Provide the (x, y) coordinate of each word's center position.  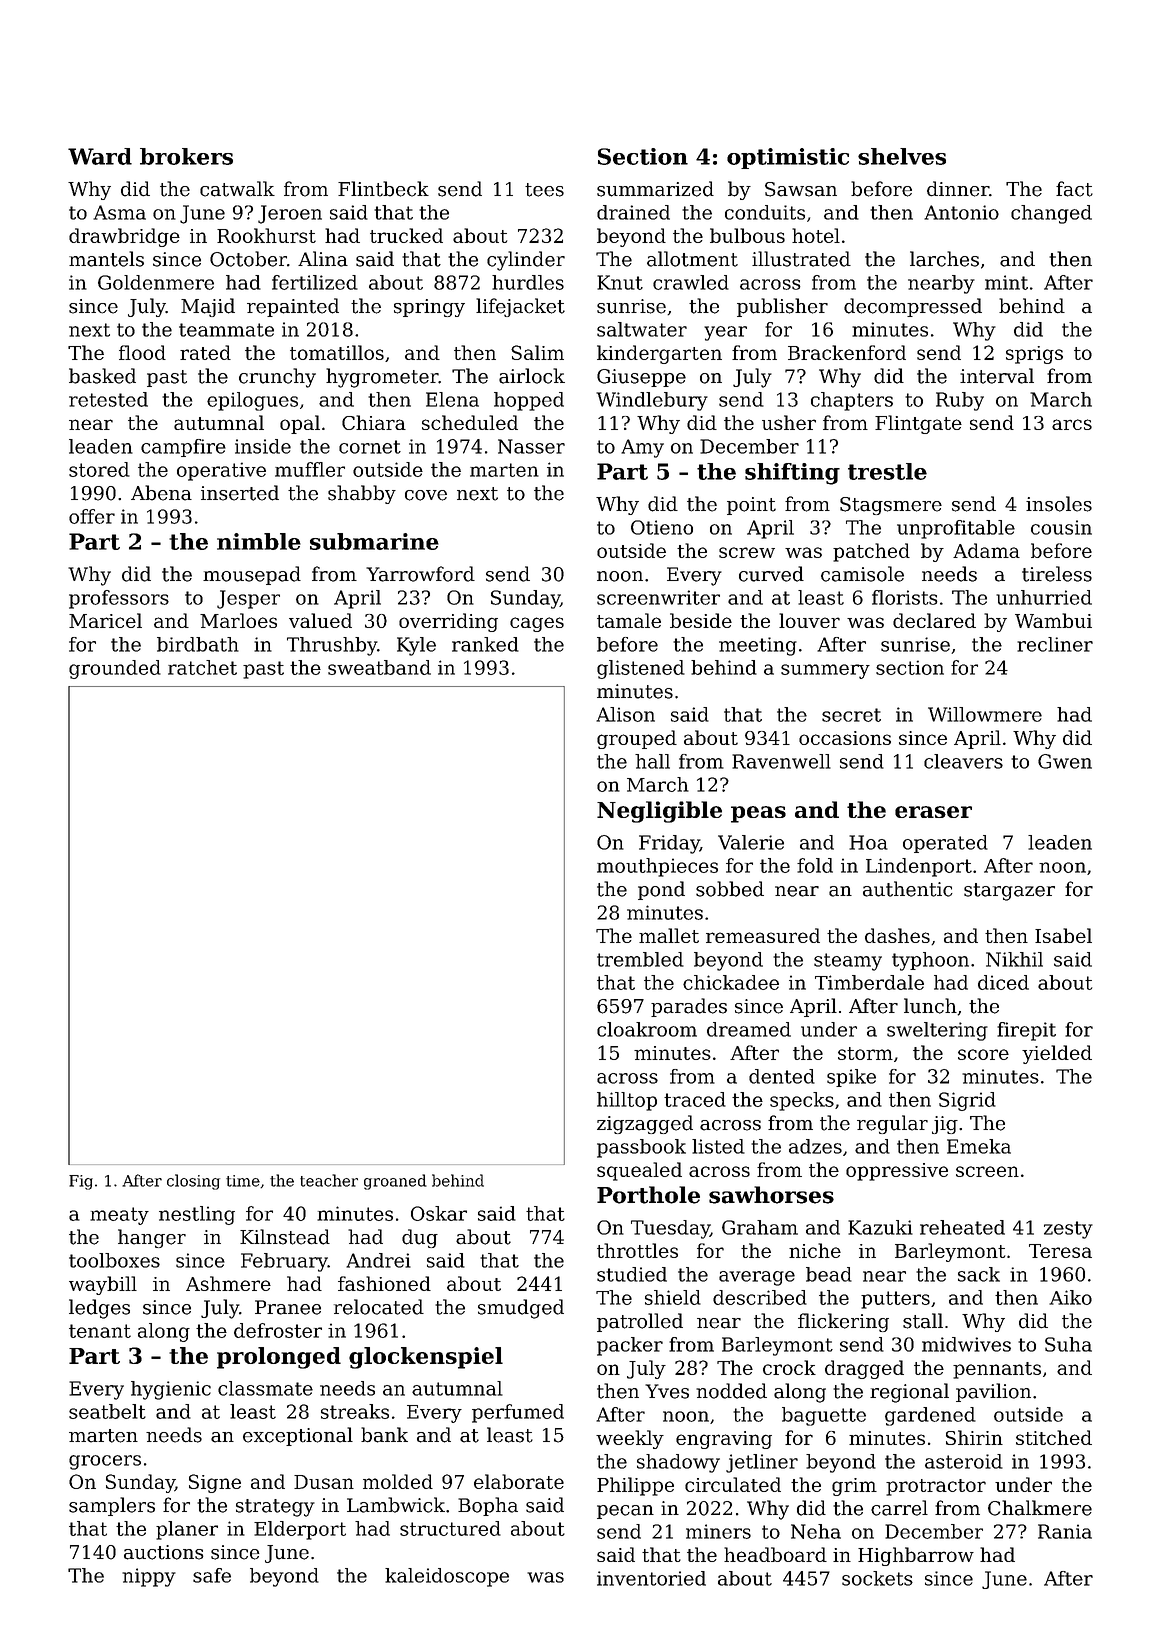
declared (934, 620)
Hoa (868, 842)
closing (193, 1182)
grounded (115, 669)
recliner (1055, 644)
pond (661, 890)
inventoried (651, 1578)
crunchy (277, 378)
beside (701, 620)
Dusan (324, 1482)
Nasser (531, 446)
